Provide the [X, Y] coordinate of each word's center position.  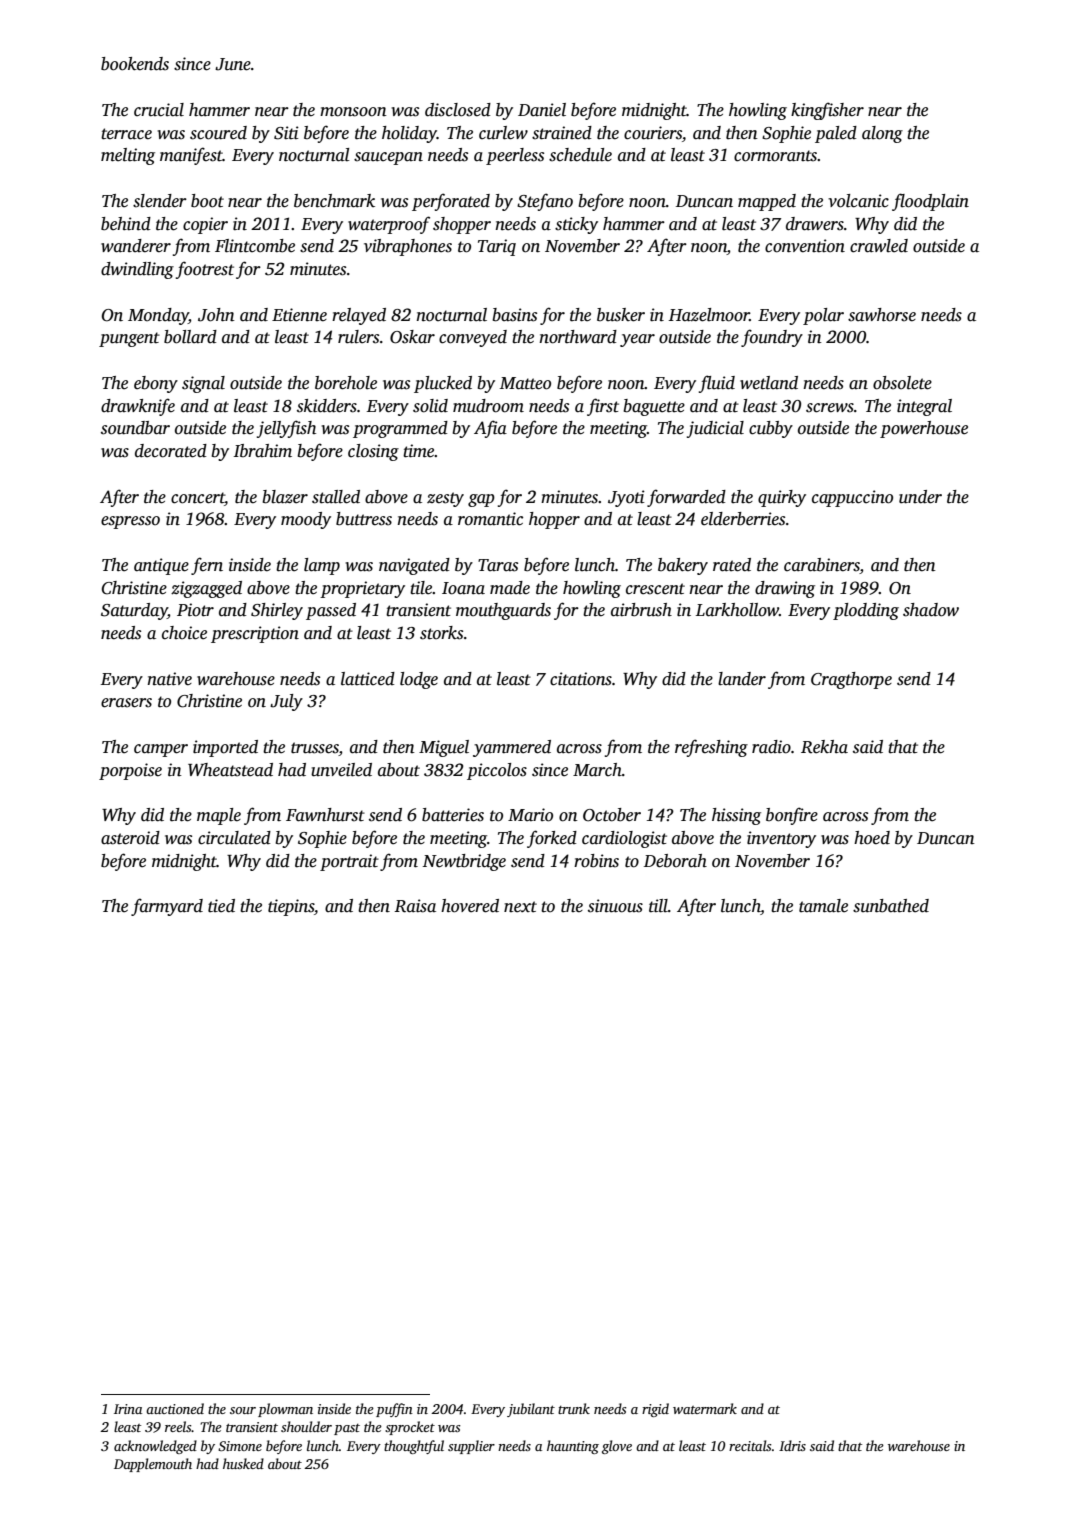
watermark [705, 1408]
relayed [359, 316]
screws [830, 408]
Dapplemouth [153, 1465]
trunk [574, 1408]
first [603, 407]
